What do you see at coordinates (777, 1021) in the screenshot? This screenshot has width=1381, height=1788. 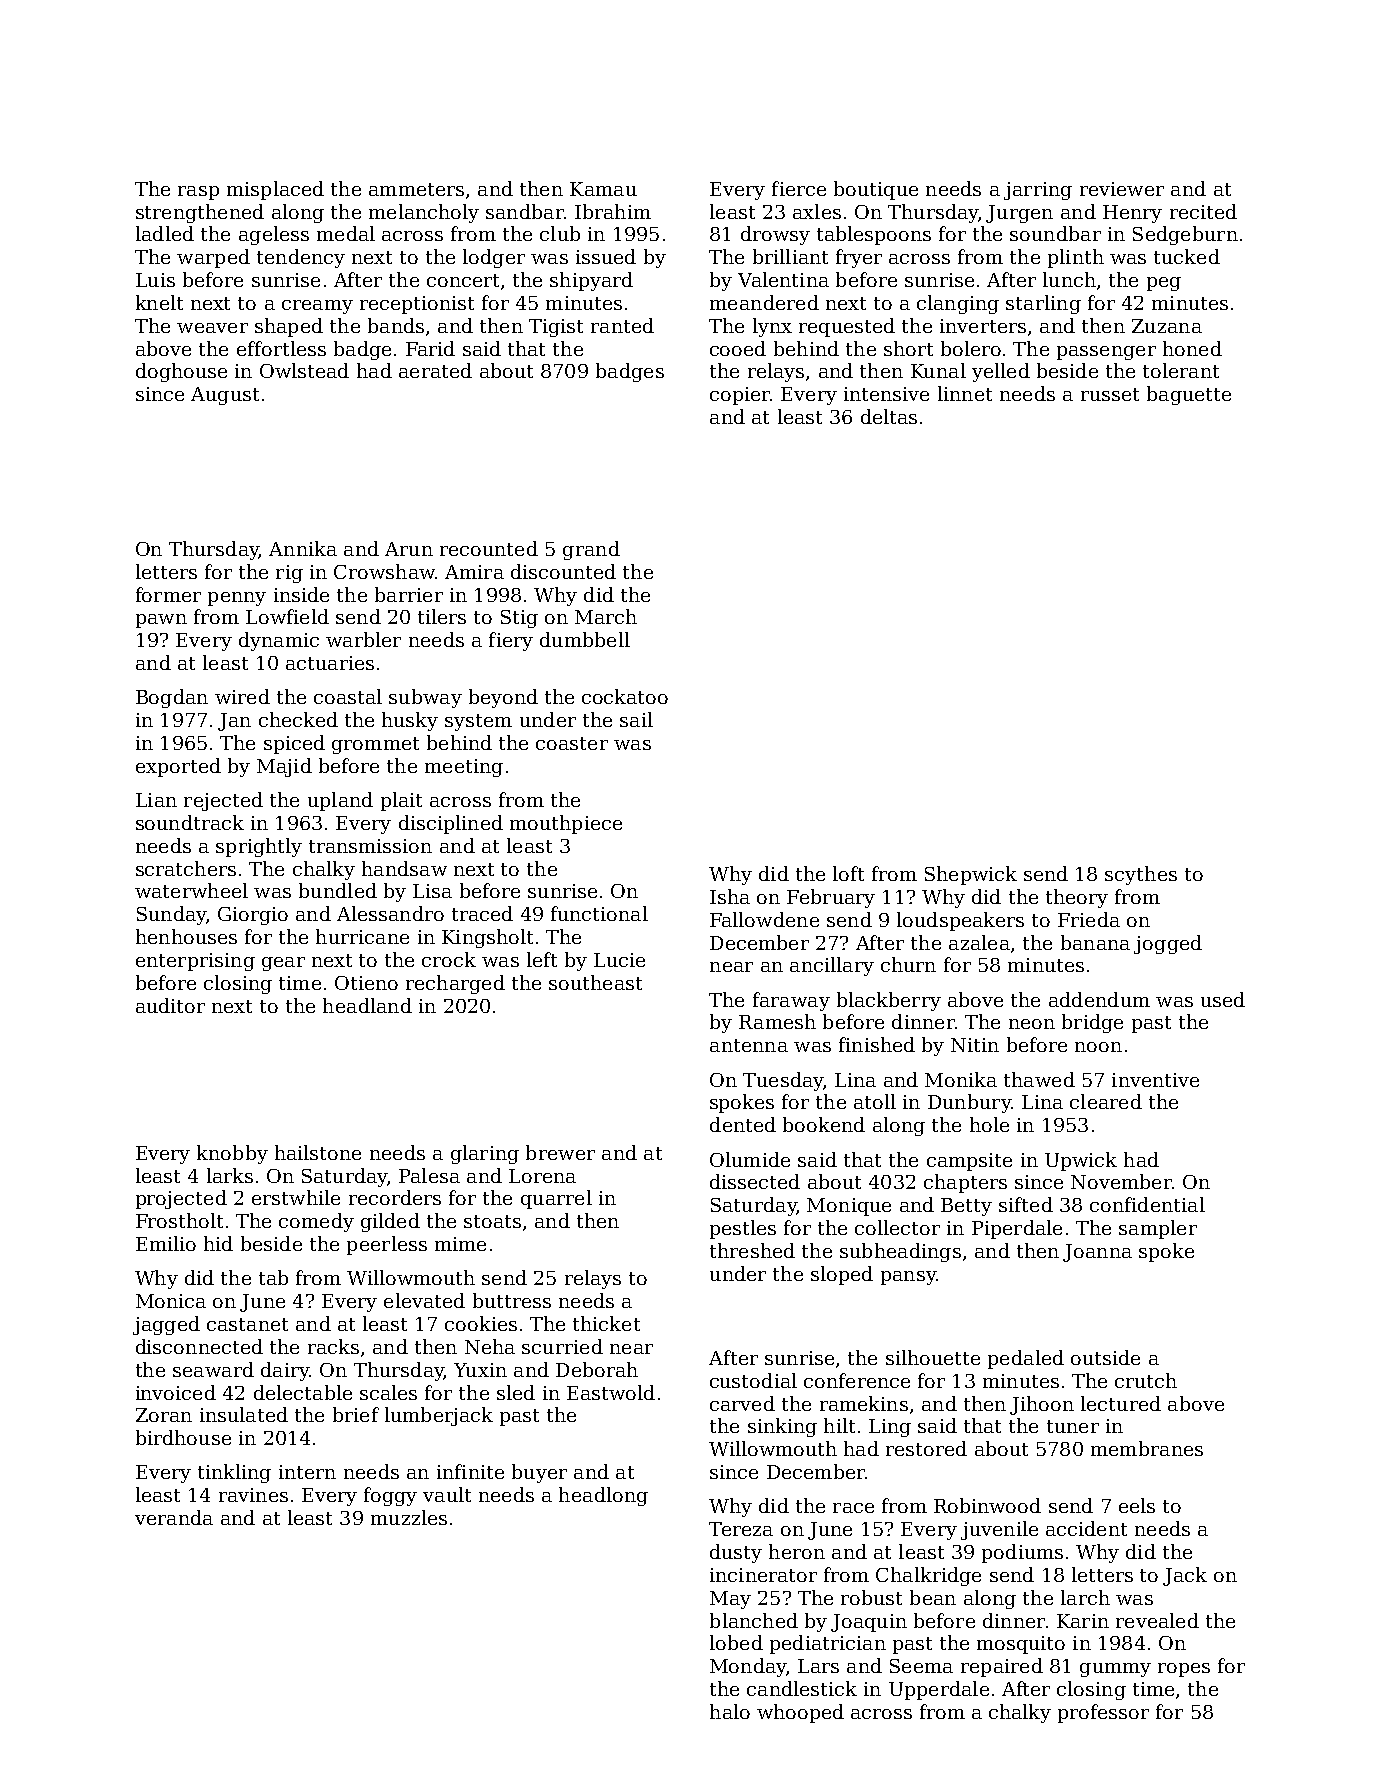 I see `Ramesh` at bounding box center [777, 1021].
